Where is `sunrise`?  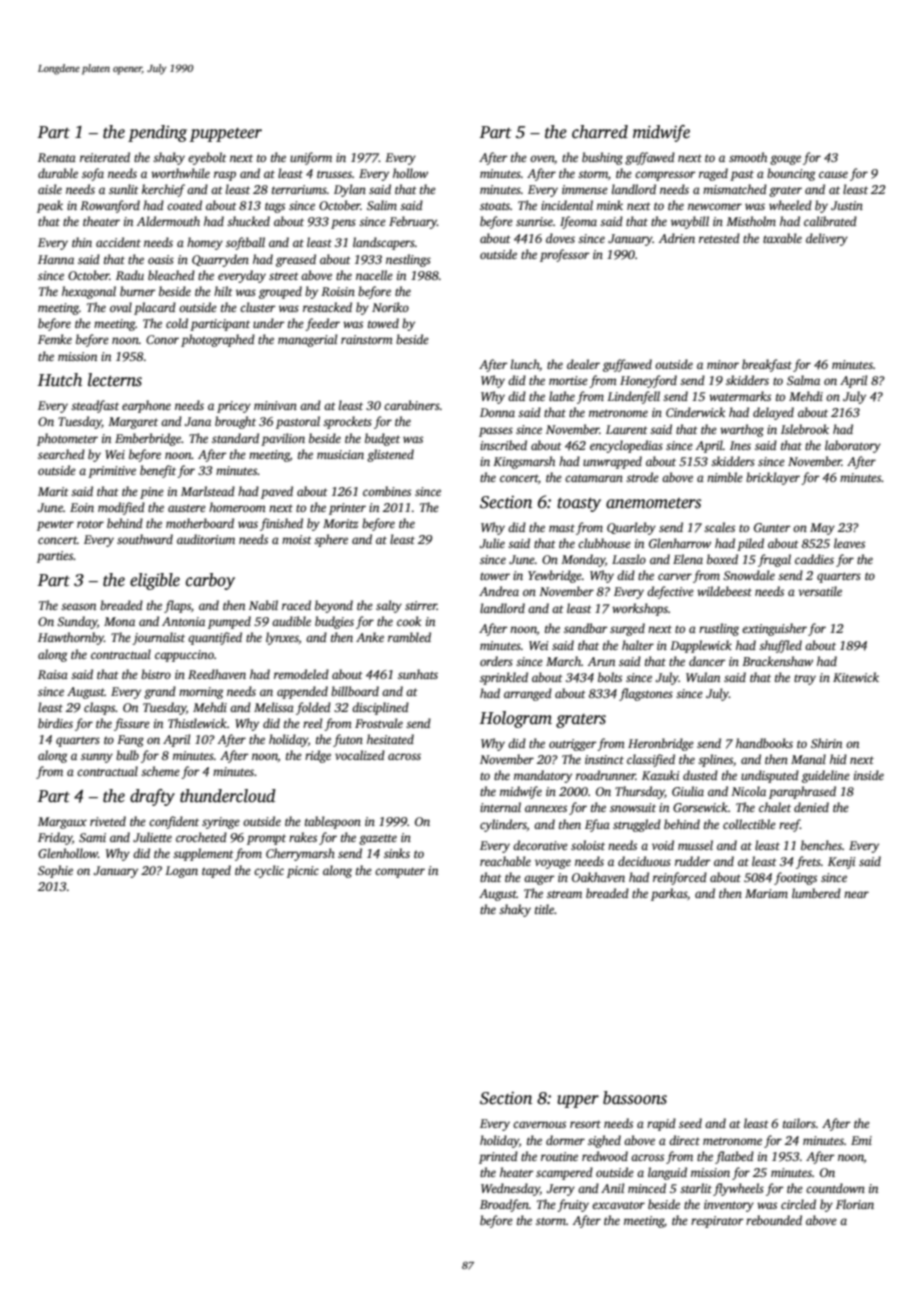
sunrise is located at coordinates (534, 221).
